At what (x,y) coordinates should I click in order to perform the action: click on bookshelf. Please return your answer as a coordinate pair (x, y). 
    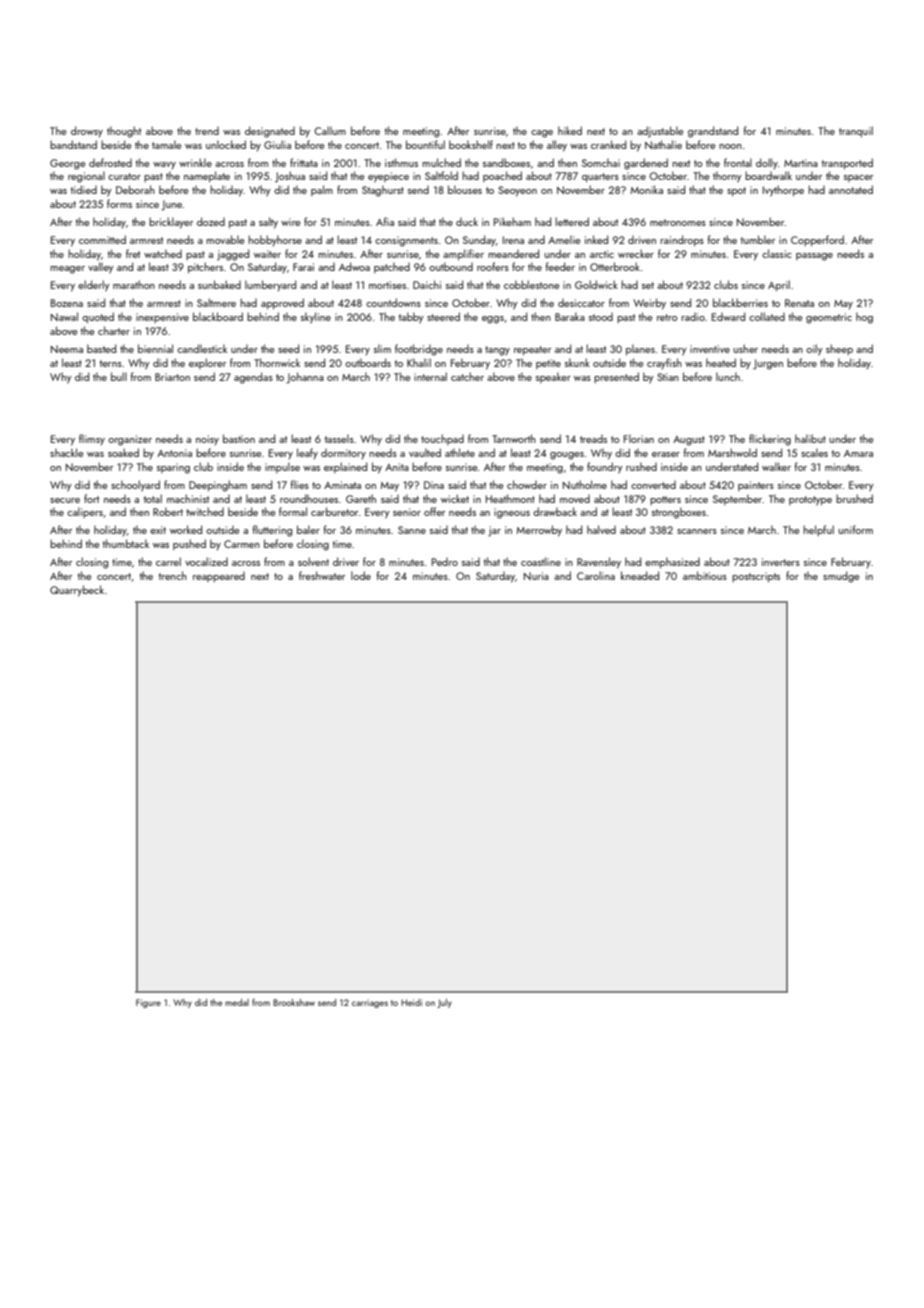
    Looking at the image, I should click on (471, 144).
